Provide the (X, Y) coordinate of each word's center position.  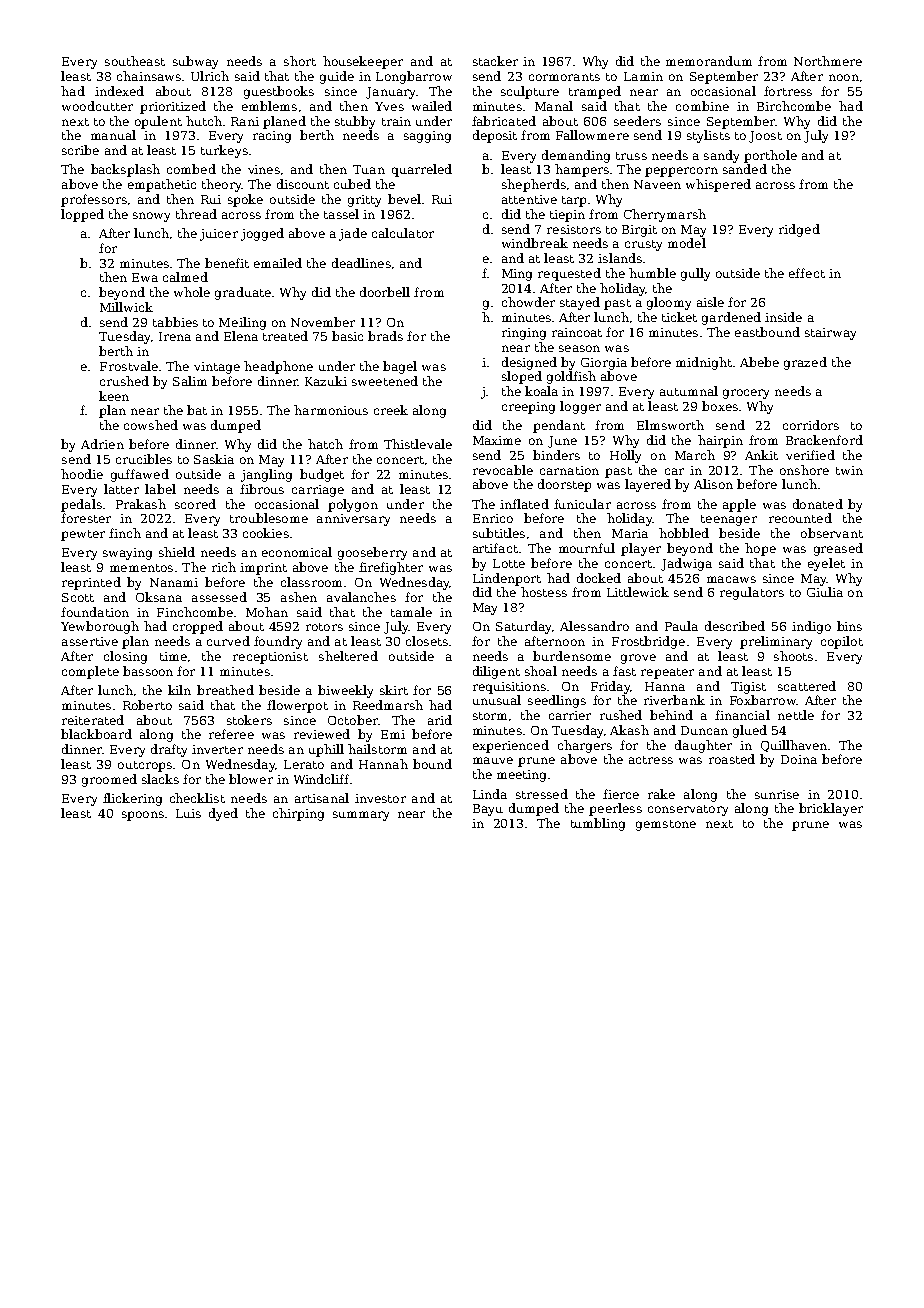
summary (361, 816)
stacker (495, 61)
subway (195, 62)
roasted (732, 759)
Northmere (828, 61)
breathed (225, 690)
